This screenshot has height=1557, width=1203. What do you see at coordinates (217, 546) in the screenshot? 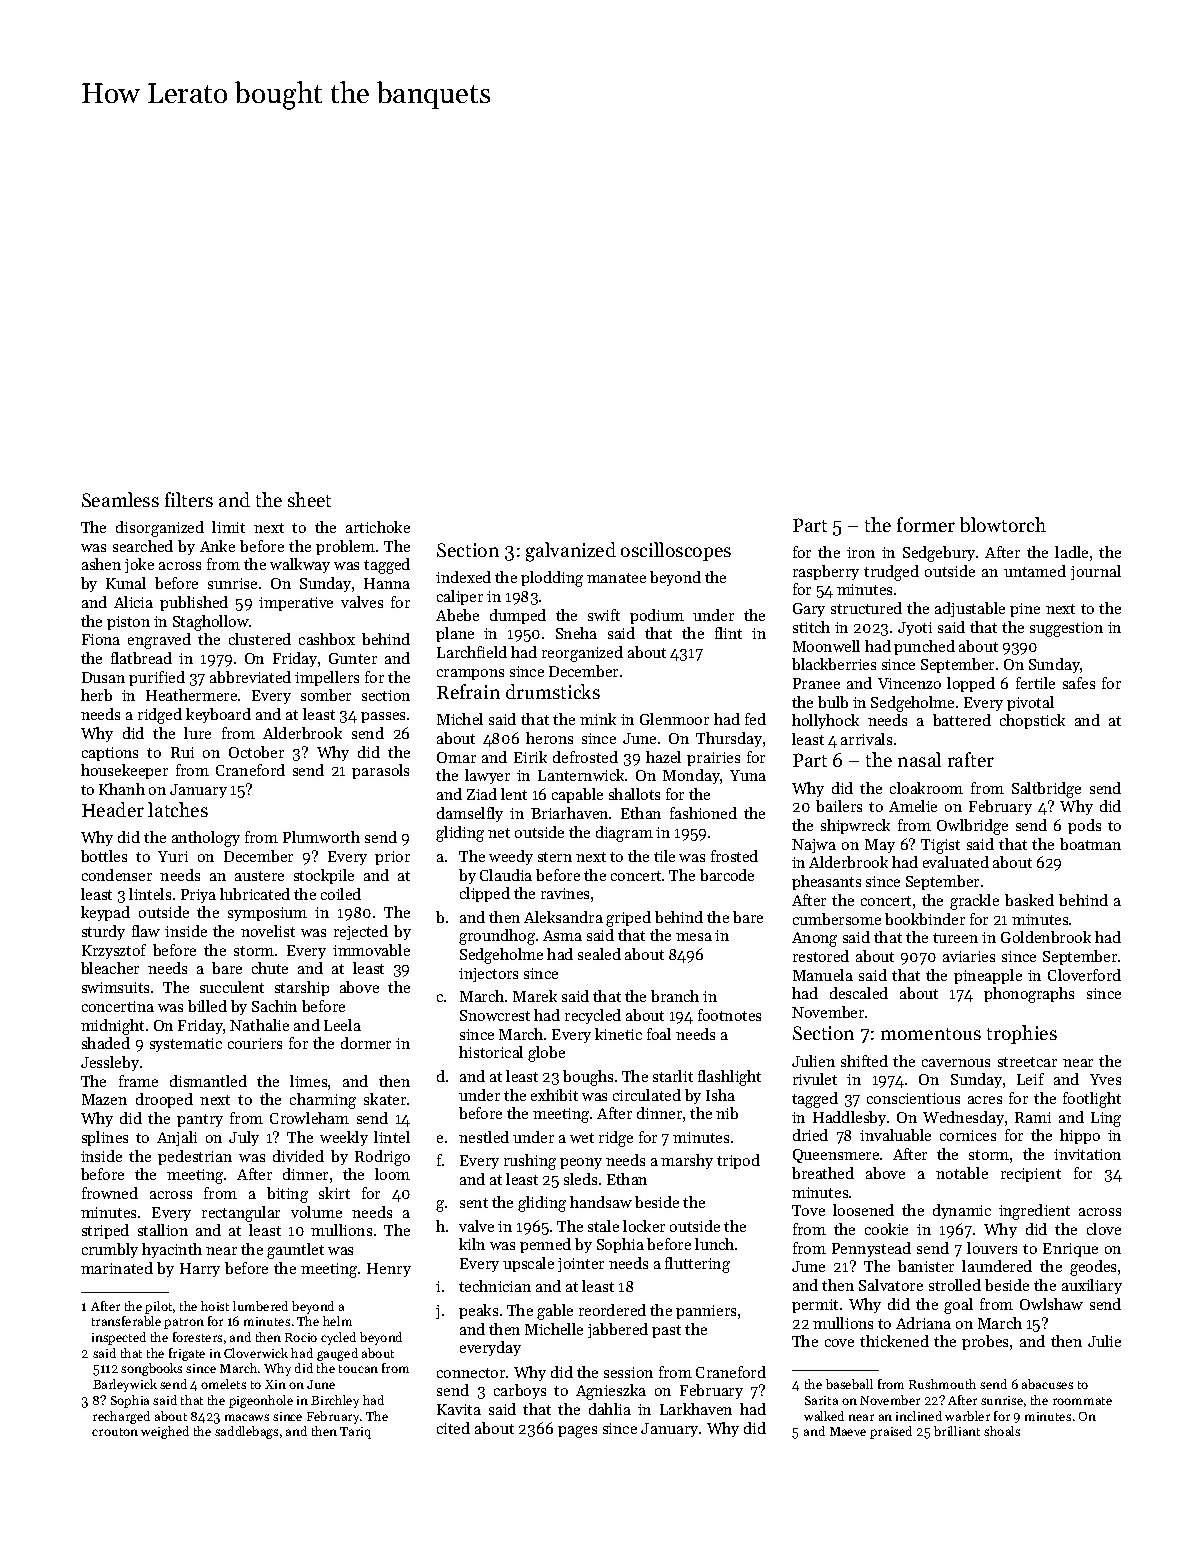
I see `Anke` at bounding box center [217, 546].
